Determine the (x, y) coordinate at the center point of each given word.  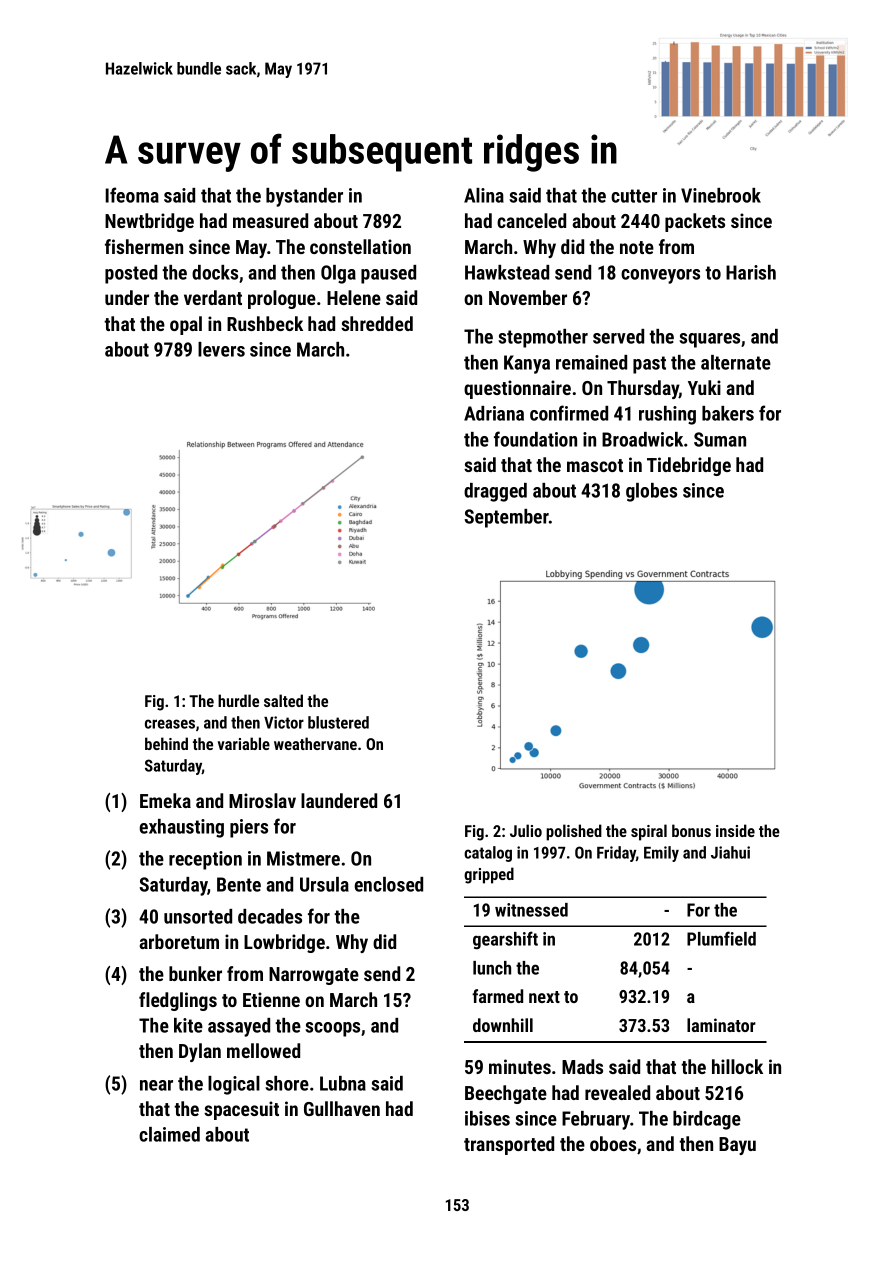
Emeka (165, 800)
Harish (751, 272)
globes (651, 492)
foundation (535, 439)
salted (283, 700)
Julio (526, 830)
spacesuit (241, 1110)
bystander (304, 197)
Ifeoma (132, 195)
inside (735, 830)
